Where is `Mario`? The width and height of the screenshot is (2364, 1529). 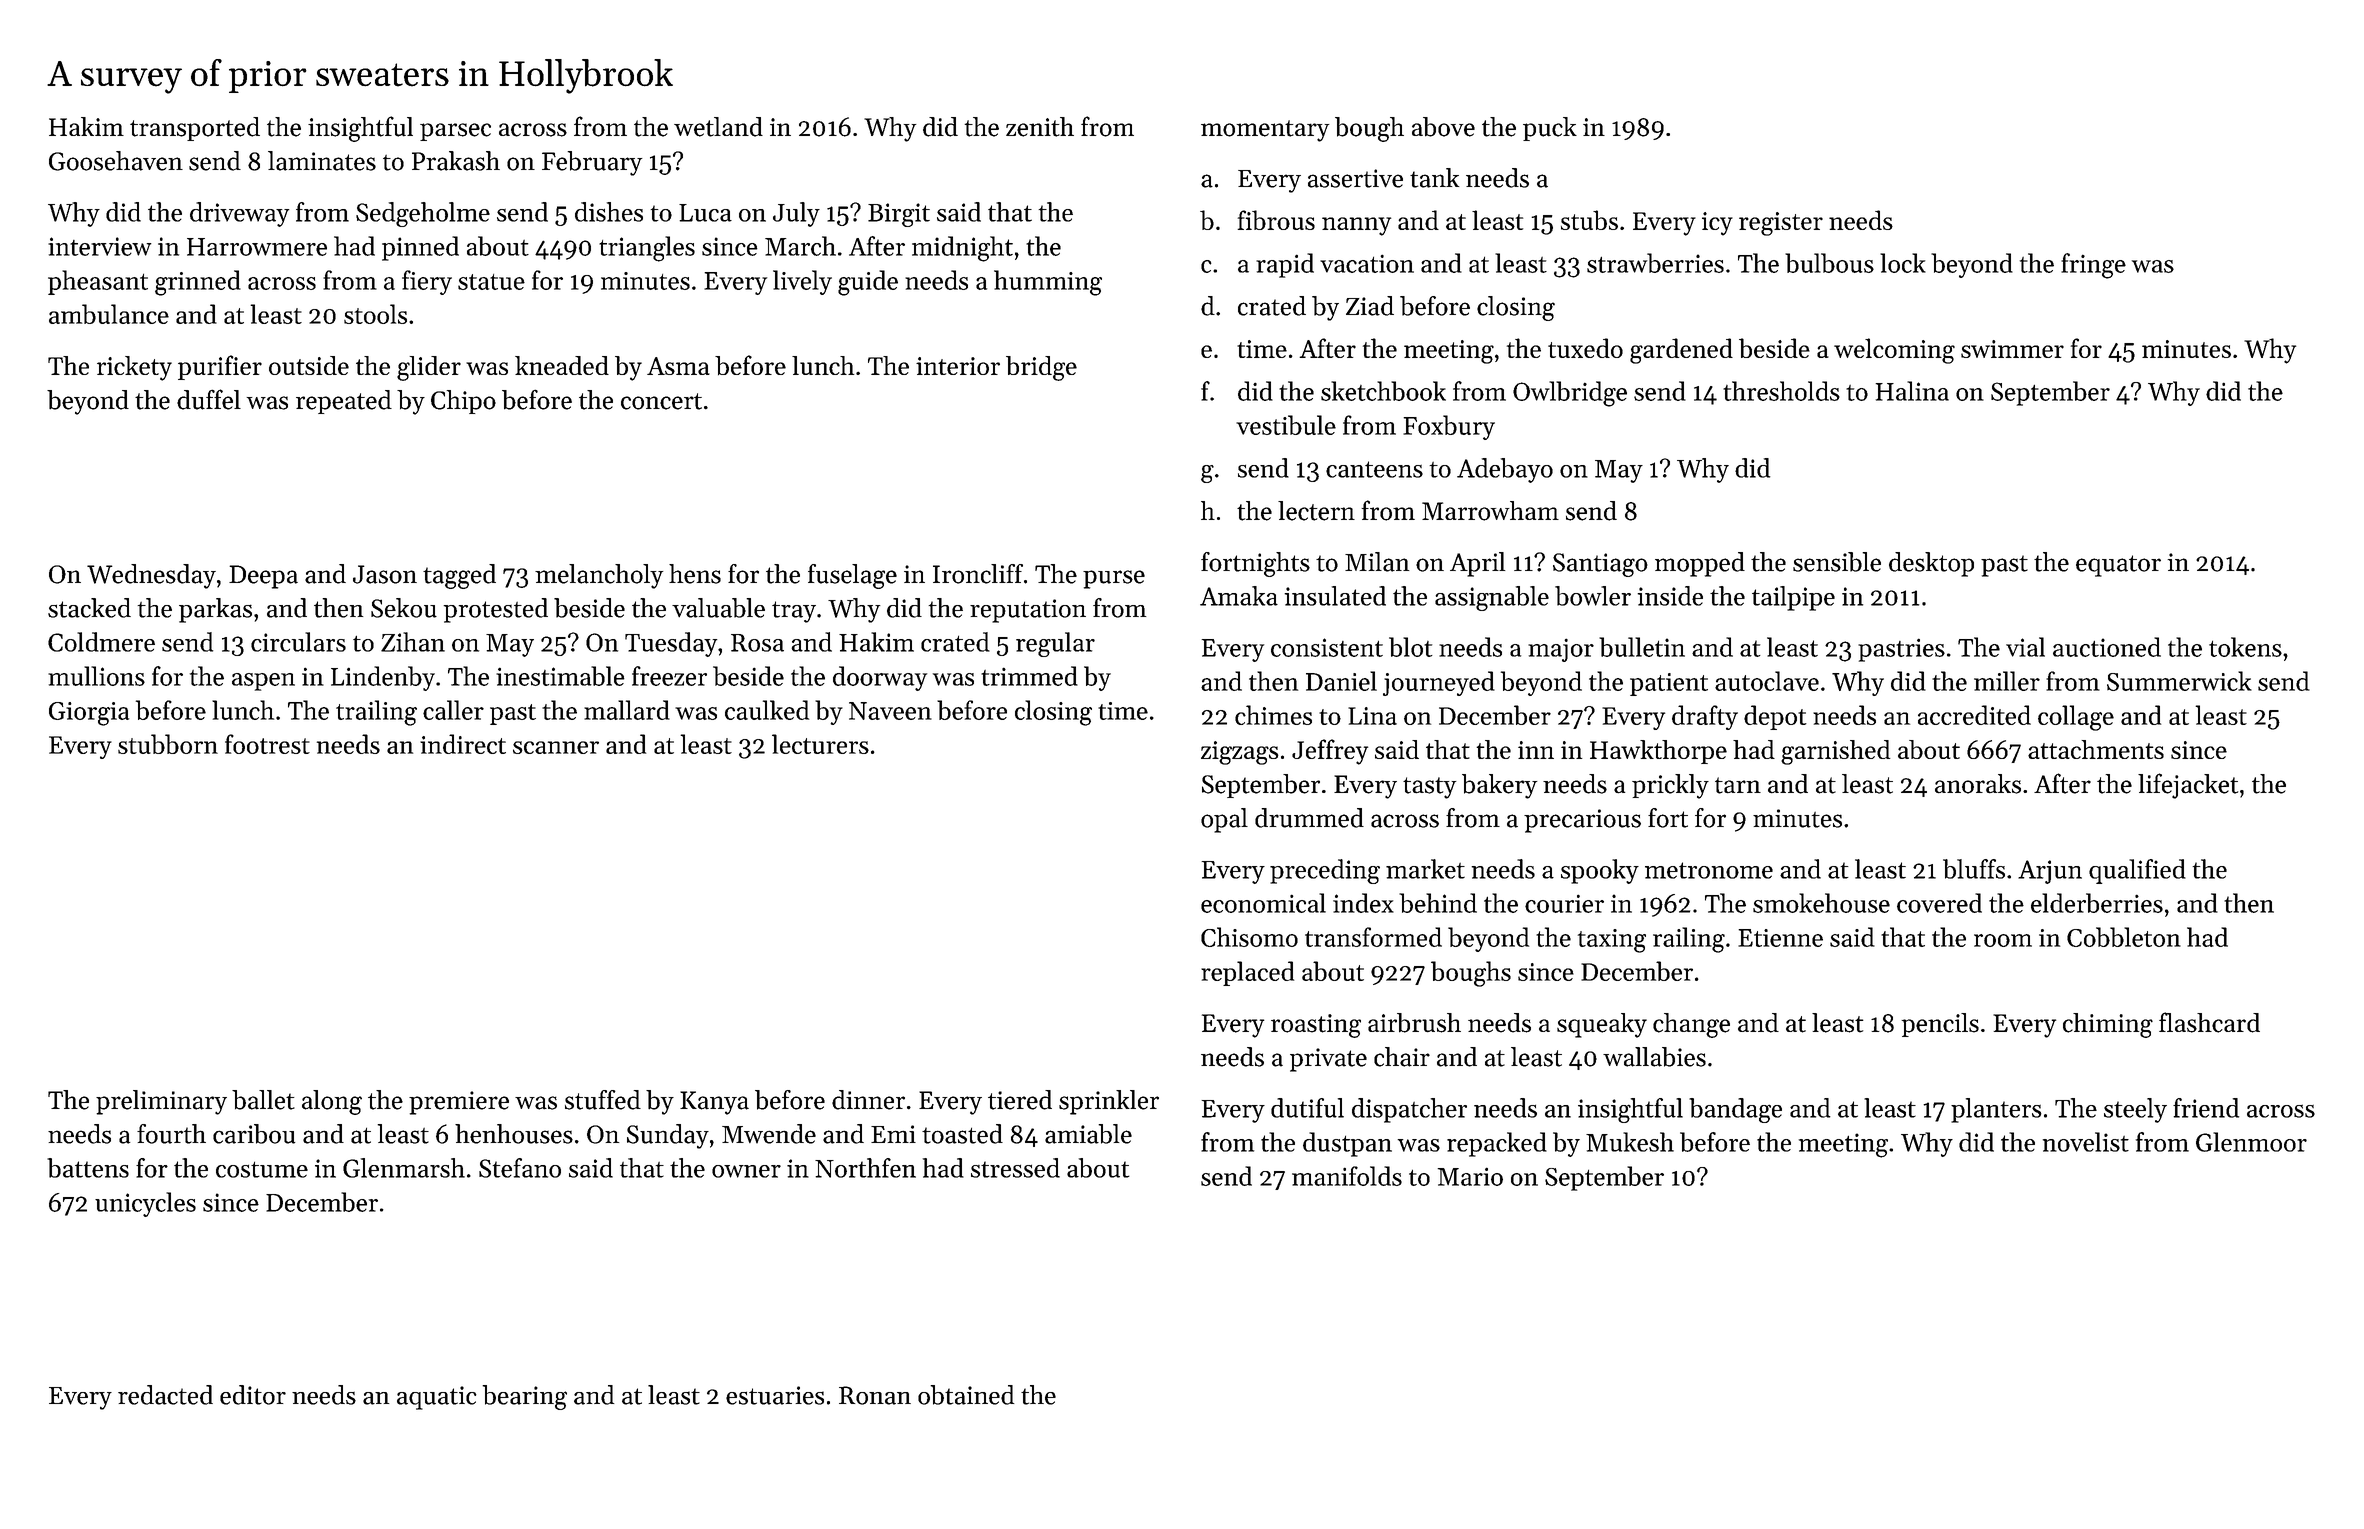 Mario is located at coordinates (1470, 1176).
